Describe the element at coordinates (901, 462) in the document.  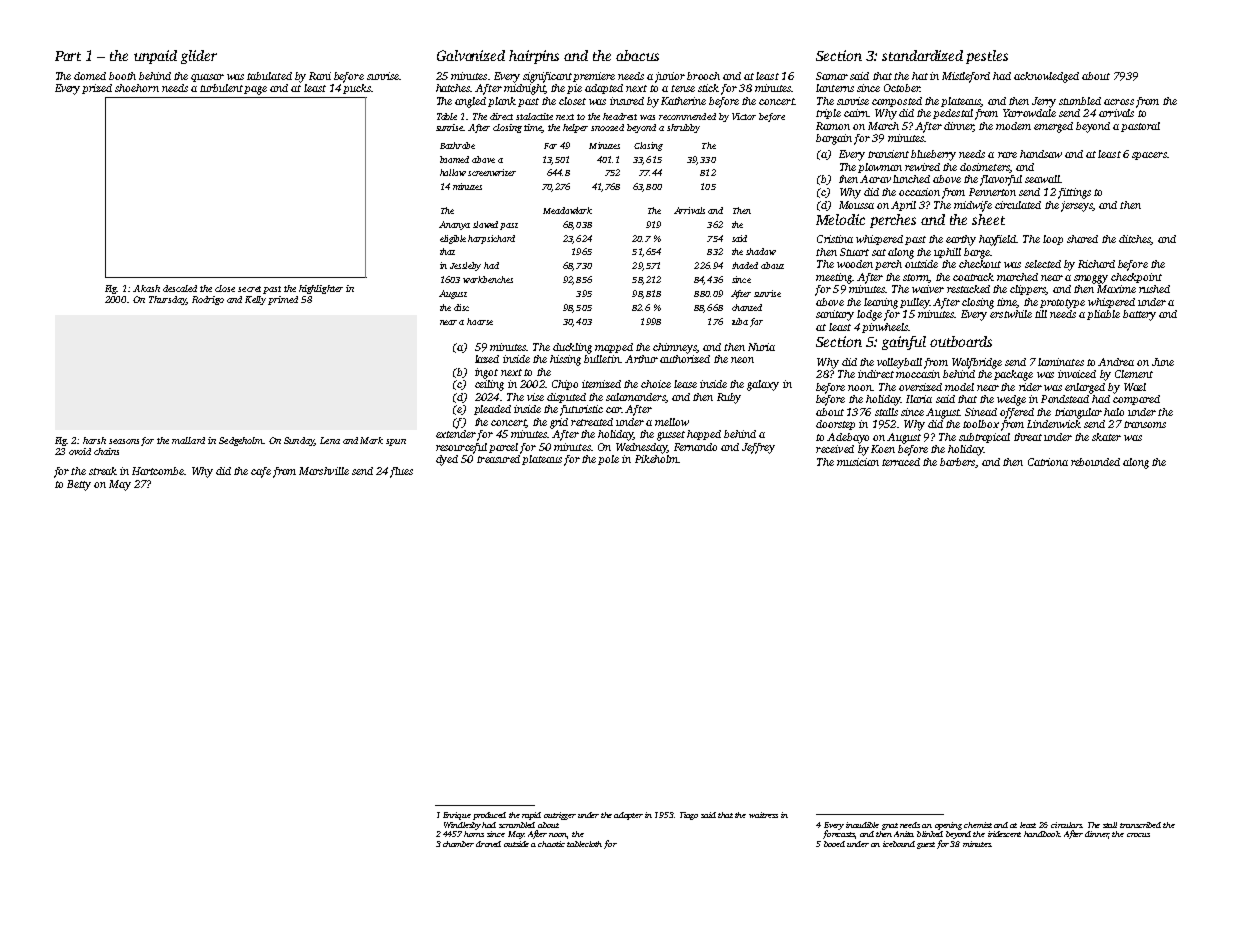
I see `terraced` at that location.
